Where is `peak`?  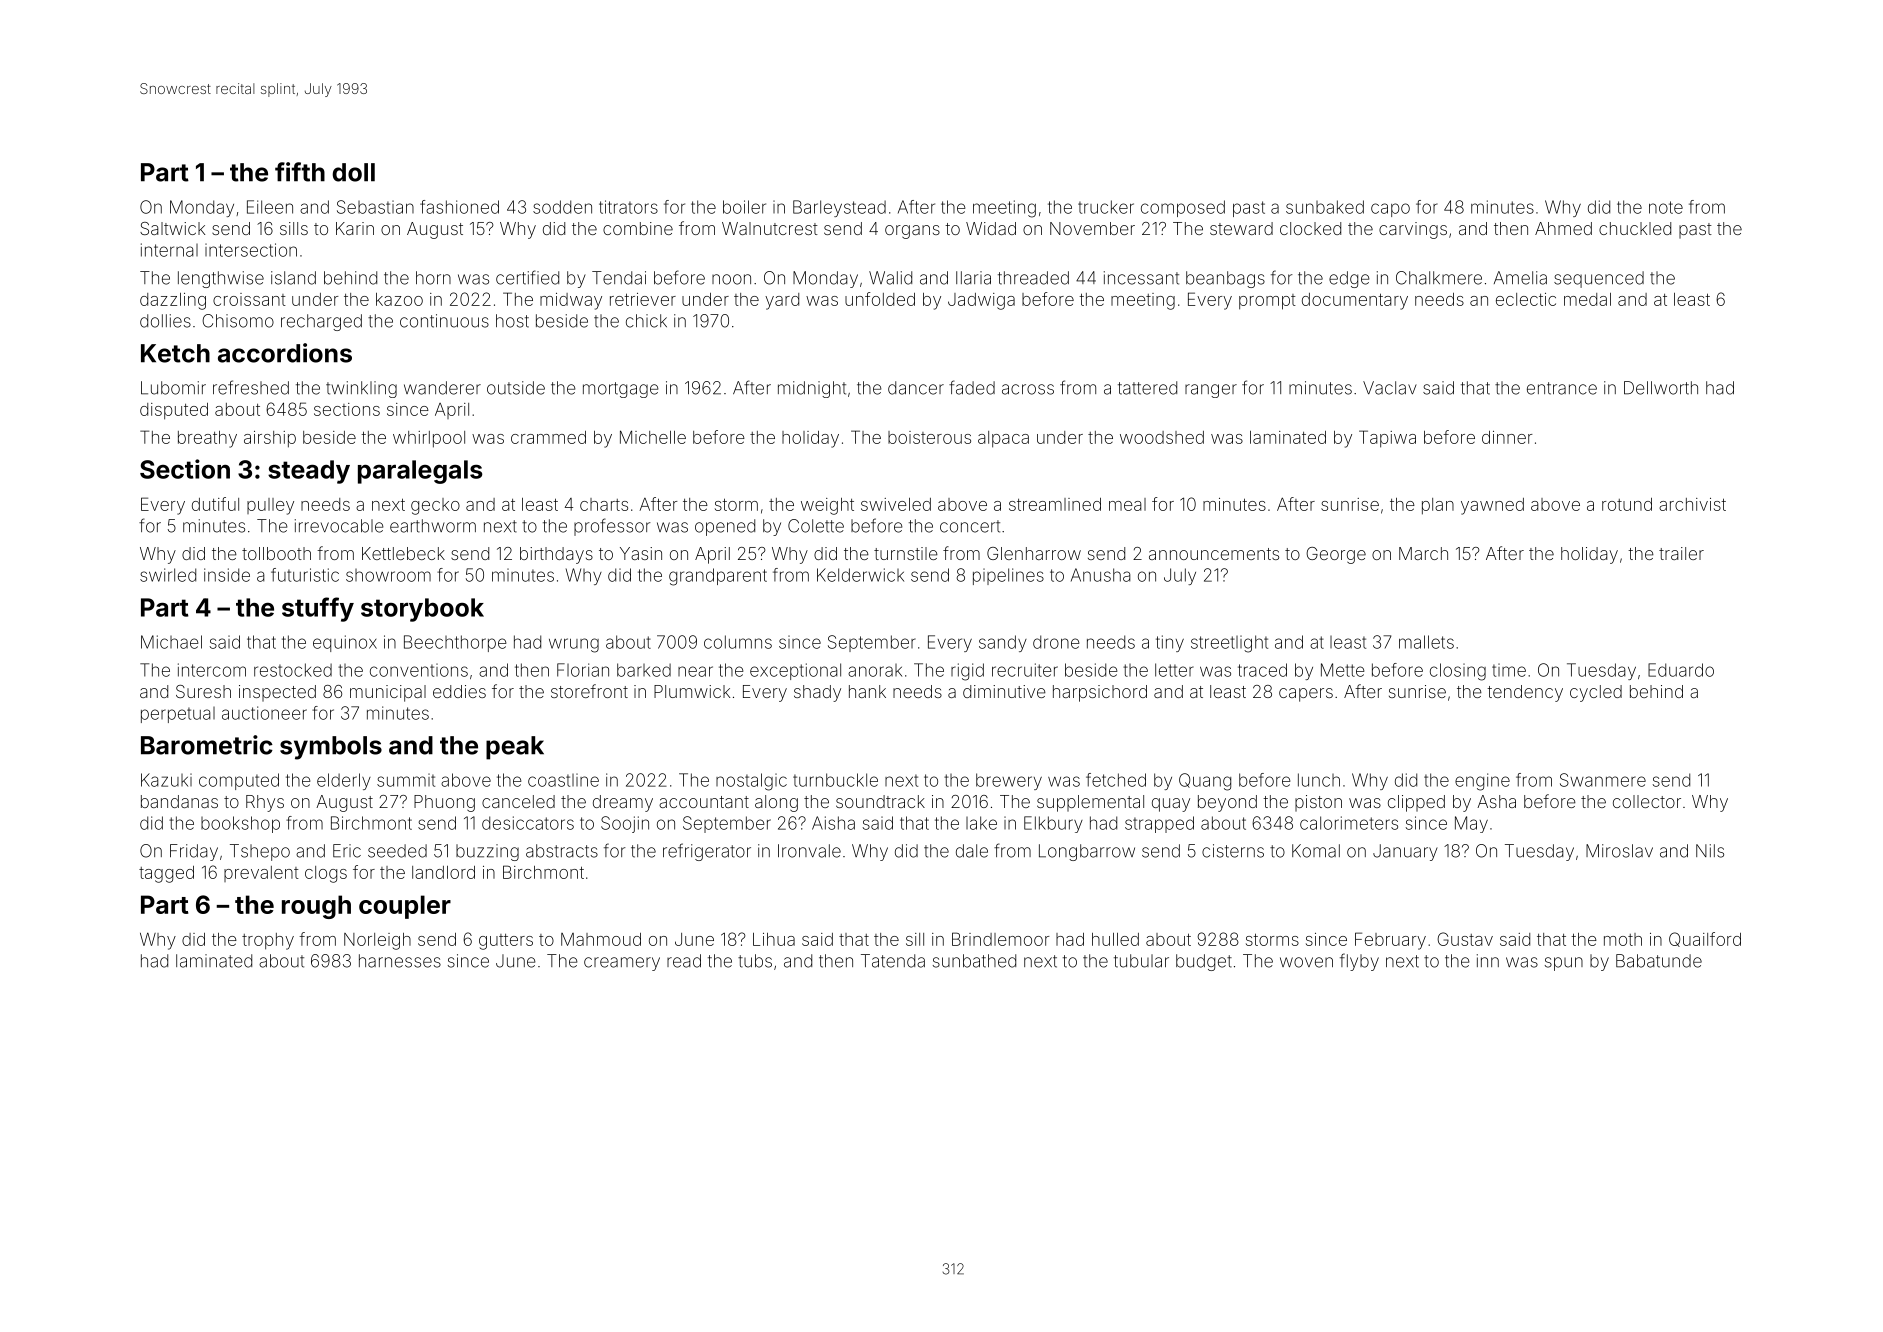 peak is located at coordinates (515, 748).
